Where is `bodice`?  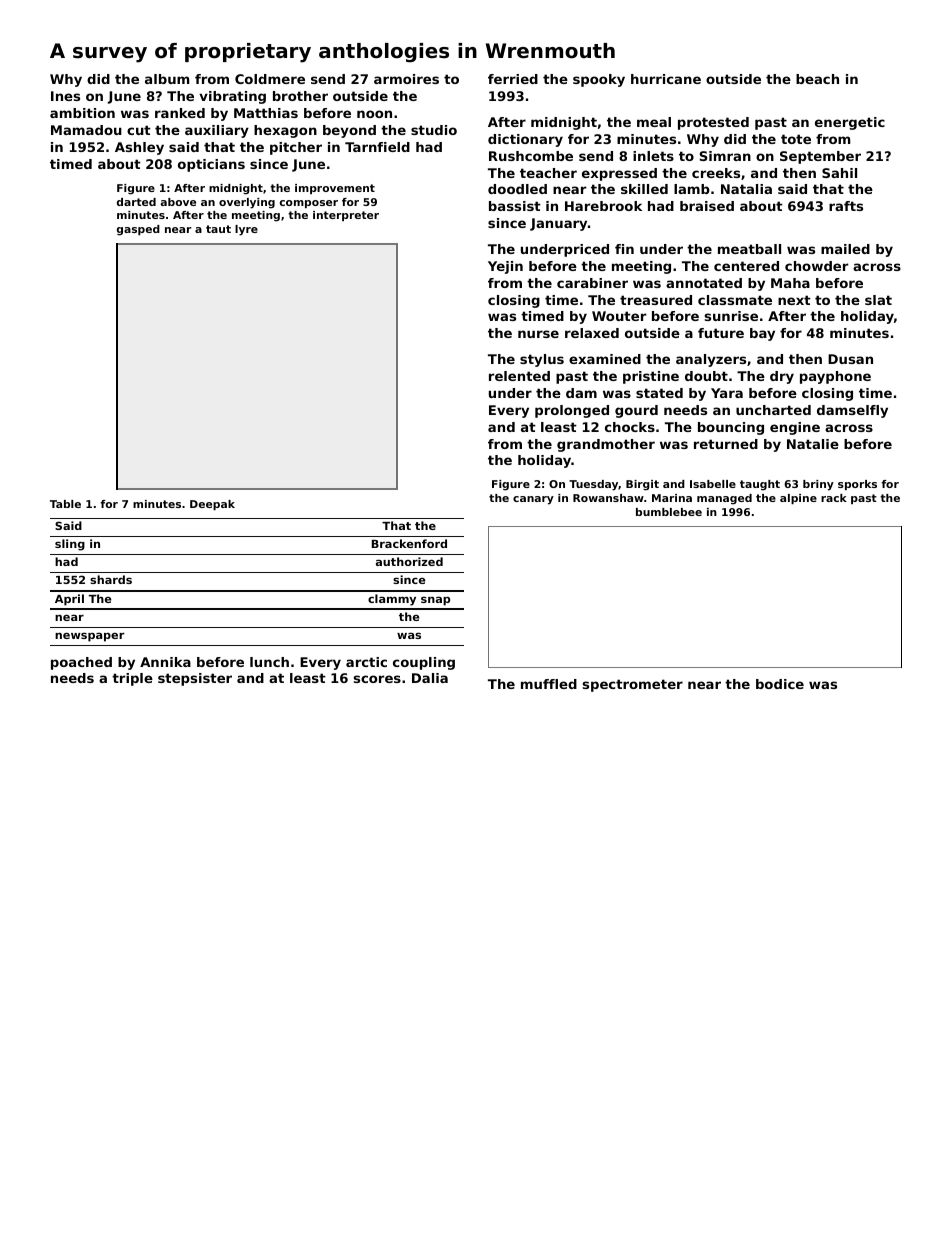 bodice is located at coordinates (780, 684).
